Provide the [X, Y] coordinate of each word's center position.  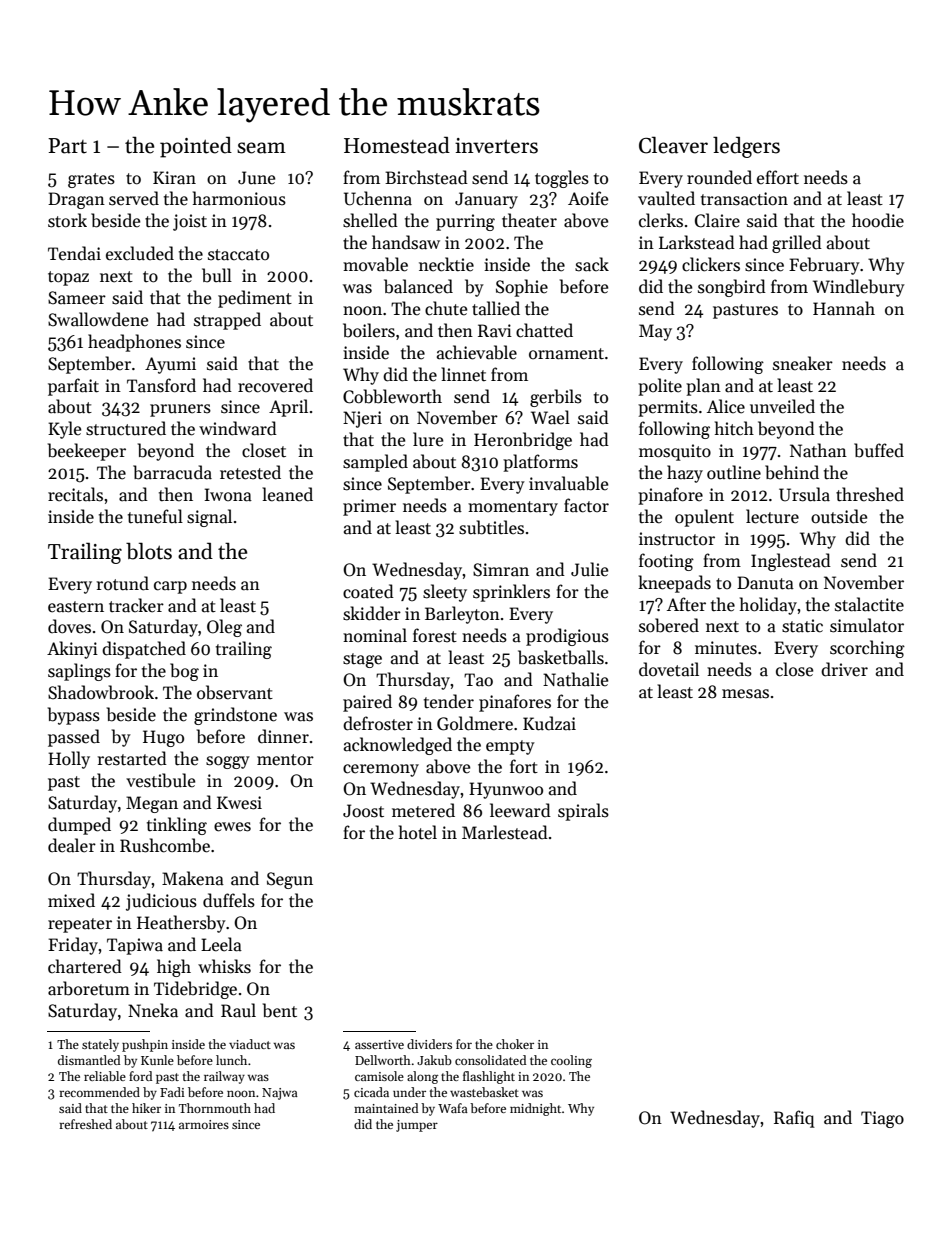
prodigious [567, 637]
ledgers [746, 147]
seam [261, 148]
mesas [745, 694]
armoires [204, 1124]
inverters [496, 146]
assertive [379, 1044]
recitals [75, 494]
